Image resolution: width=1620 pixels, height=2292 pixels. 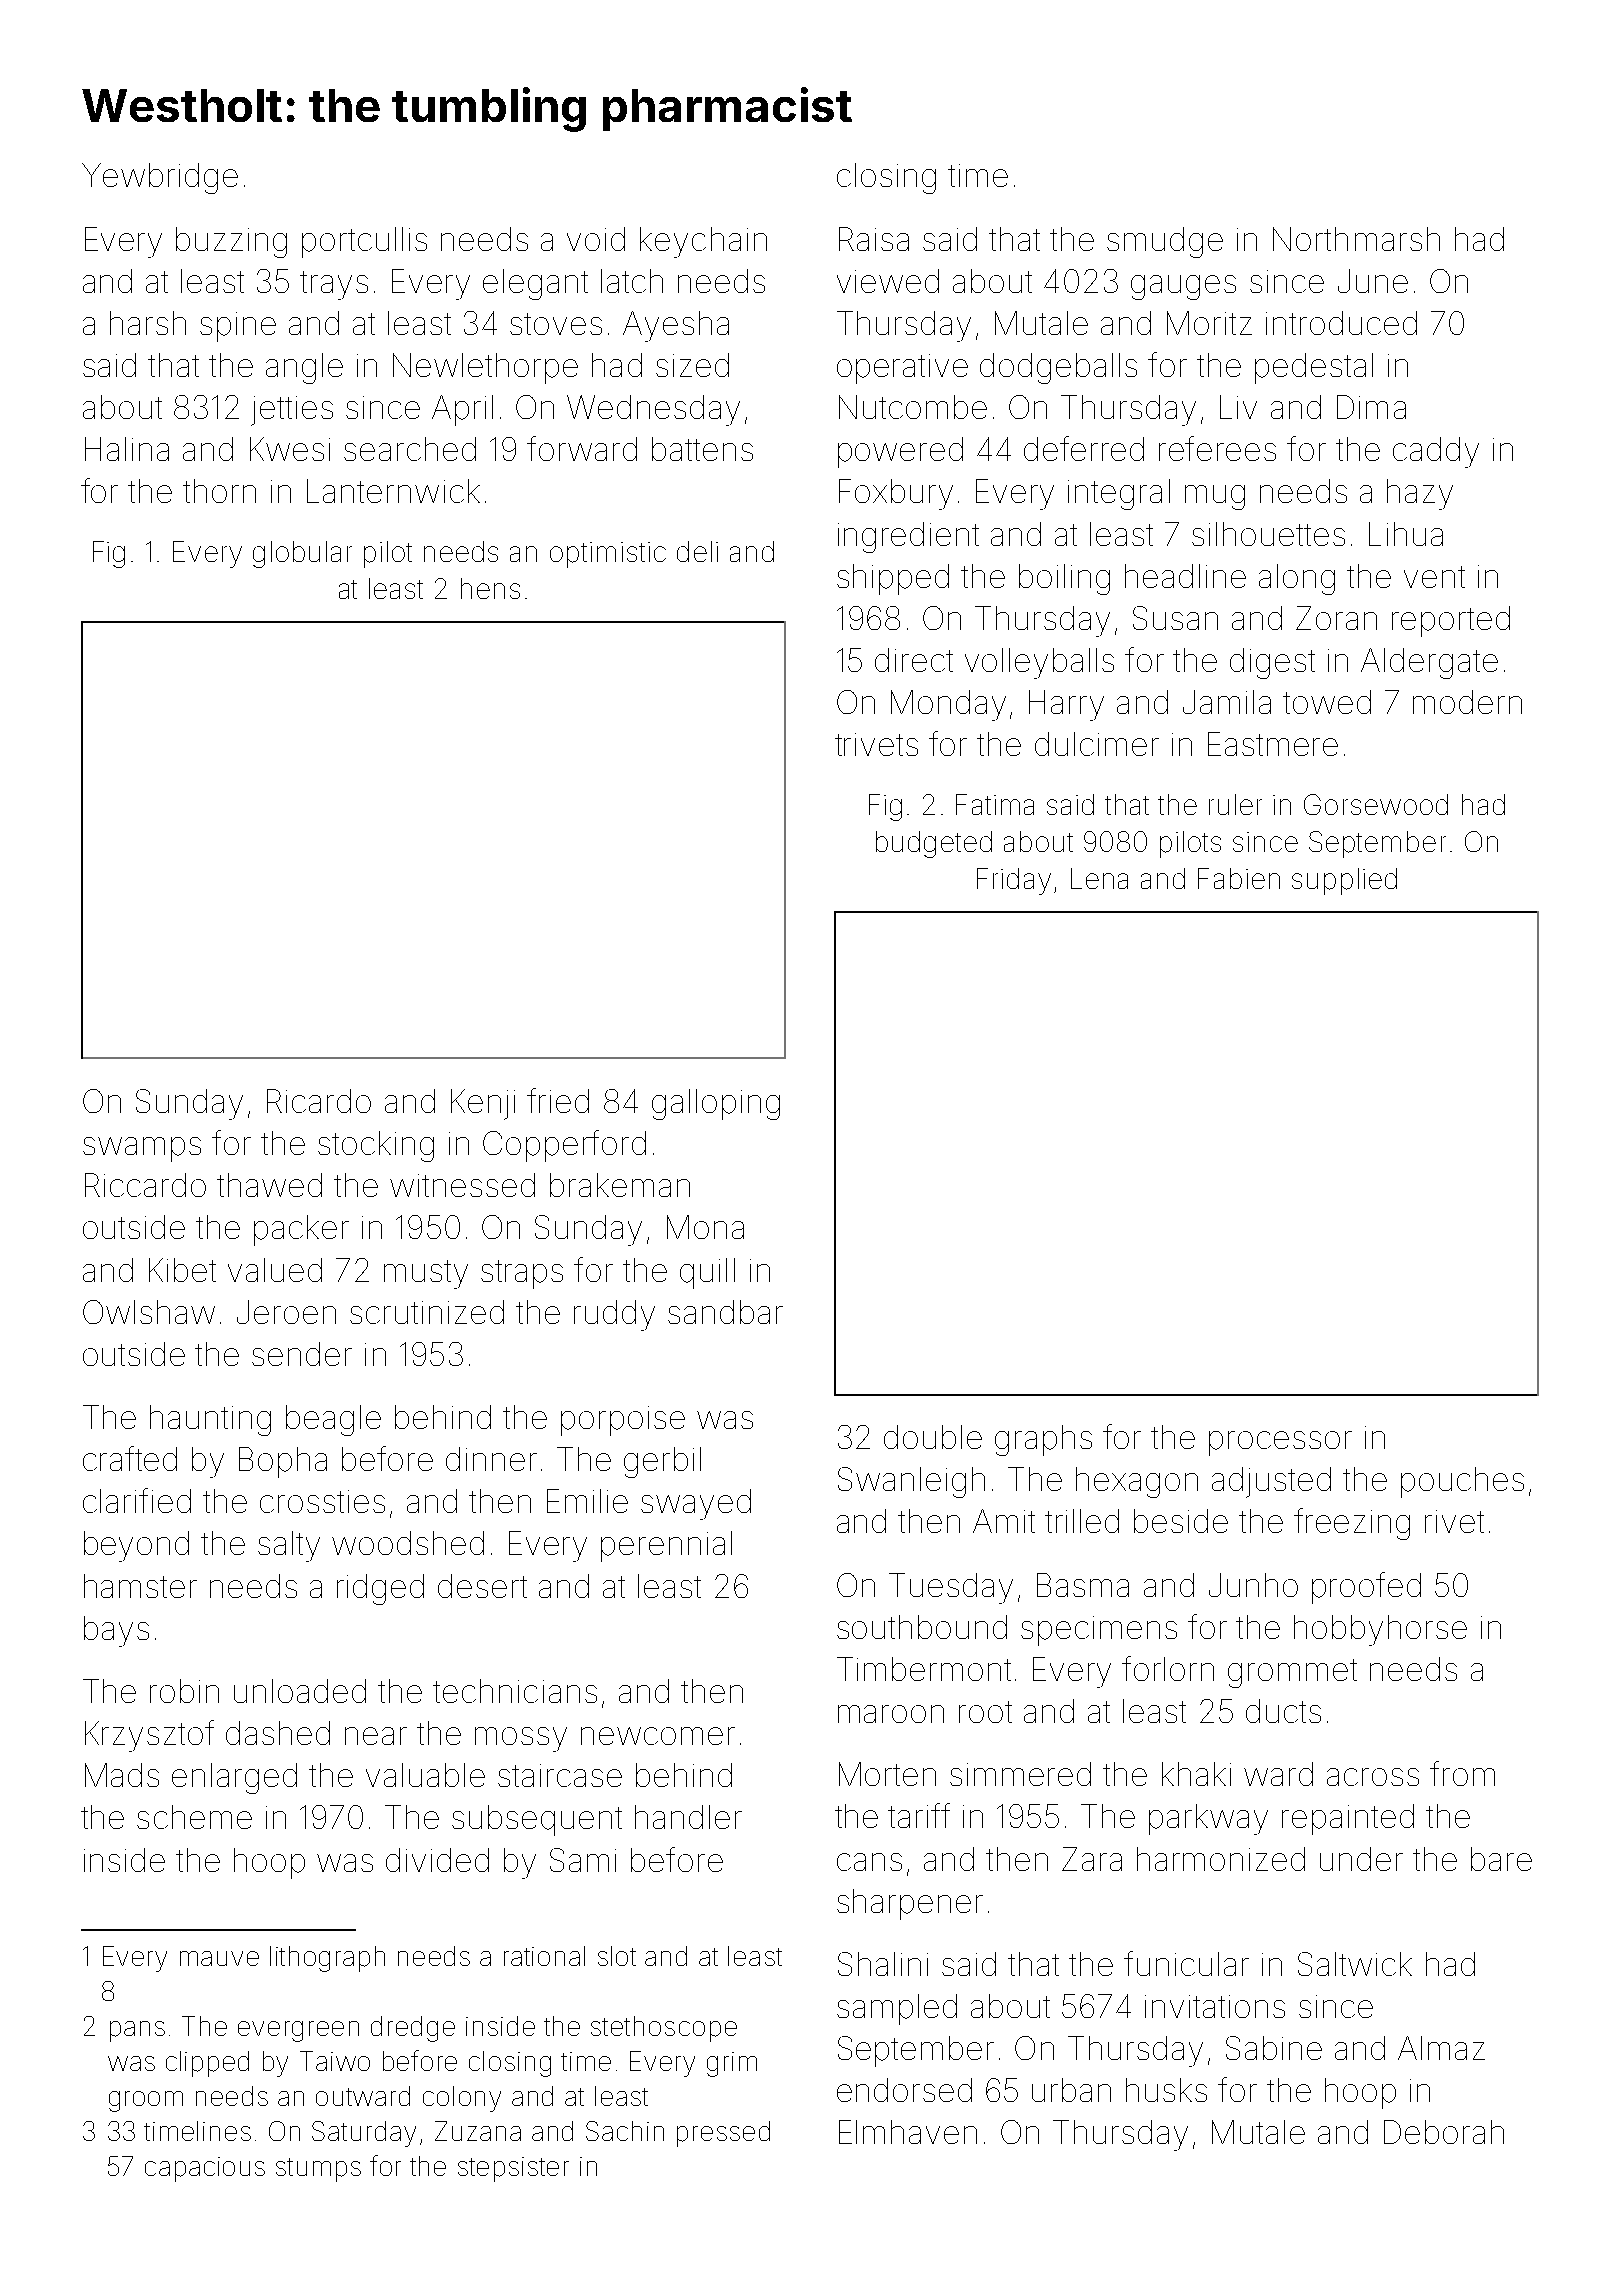 What do you see at coordinates (184, 1691) in the page?
I see `robin` at bounding box center [184, 1691].
